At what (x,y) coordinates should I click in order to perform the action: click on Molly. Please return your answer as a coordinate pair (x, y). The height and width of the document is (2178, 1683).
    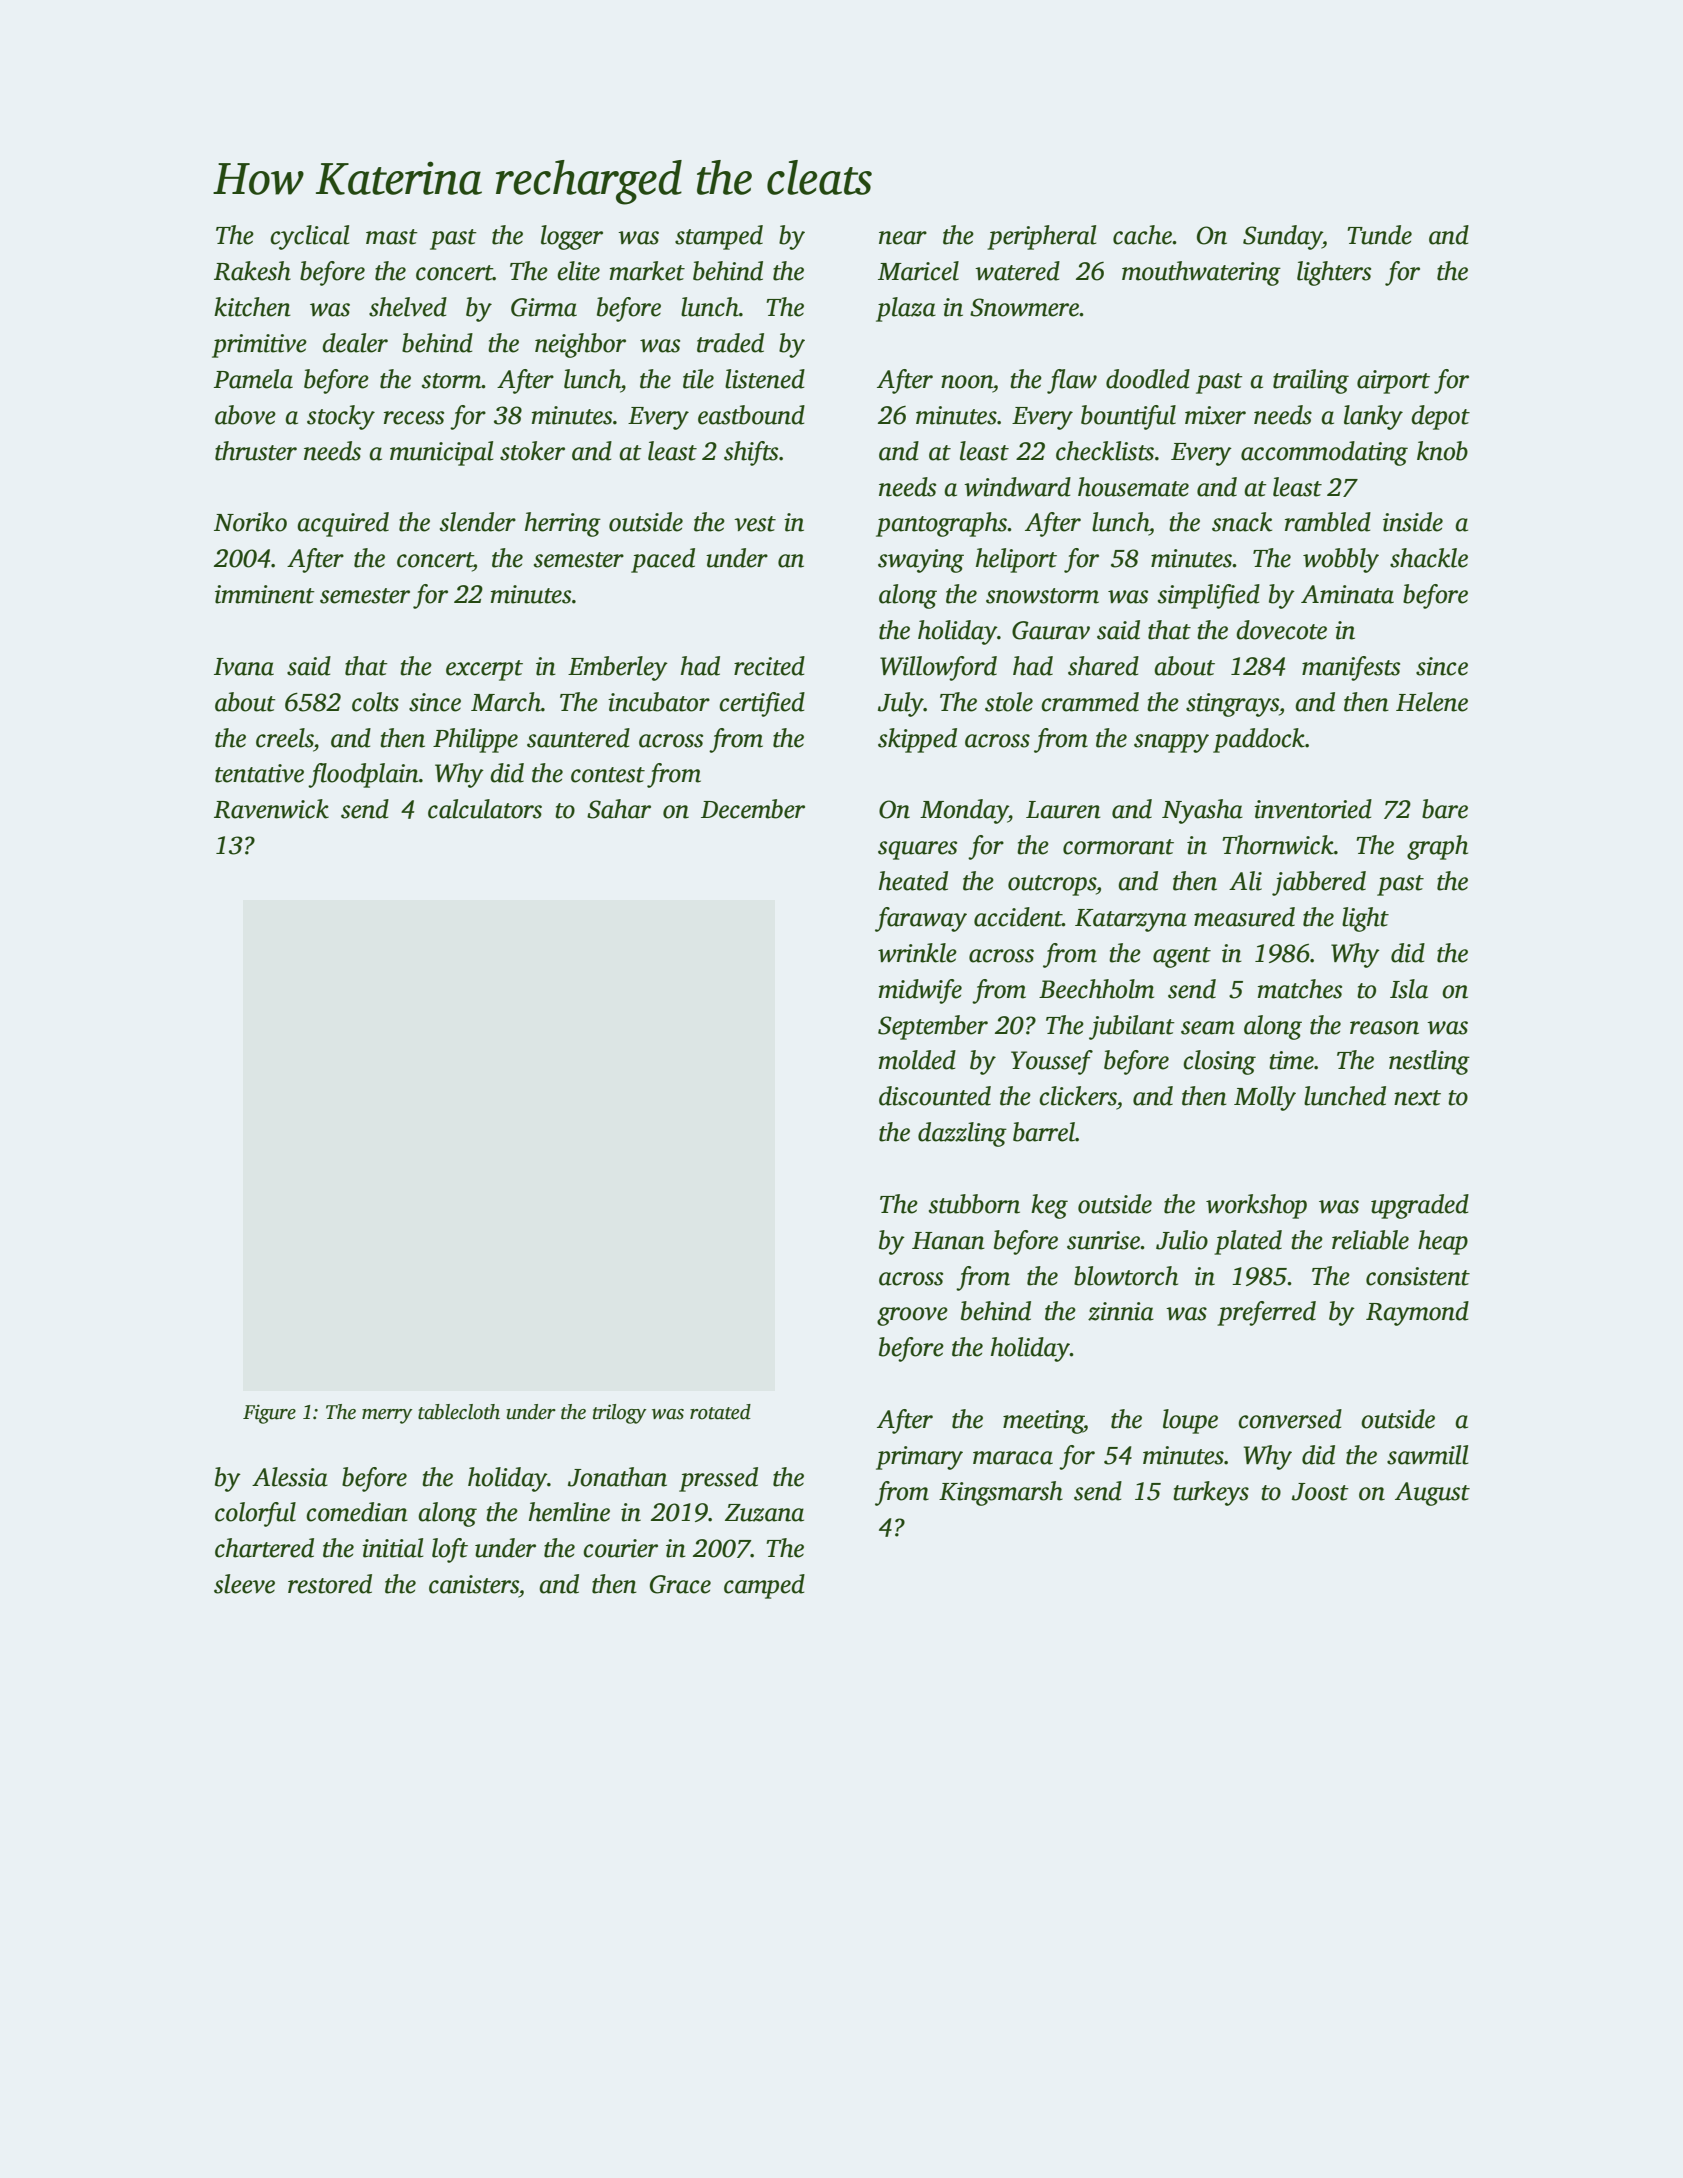
    Looking at the image, I should click on (1265, 1098).
